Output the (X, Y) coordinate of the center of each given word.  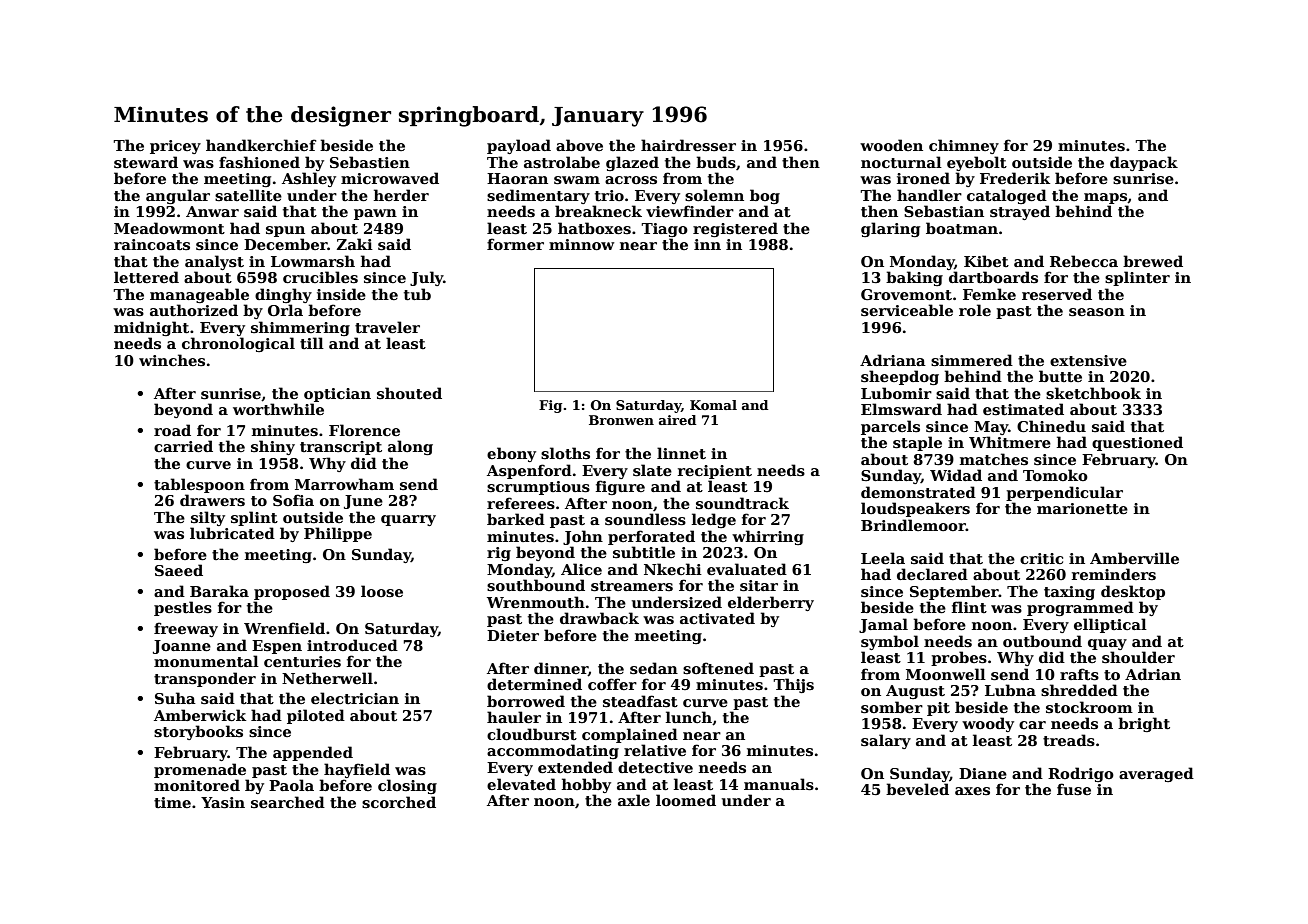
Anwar (212, 211)
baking (914, 278)
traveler (387, 327)
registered (735, 229)
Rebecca (1084, 261)
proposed (292, 592)
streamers (632, 586)
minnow (581, 244)
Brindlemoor (913, 525)
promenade (200, 770)
